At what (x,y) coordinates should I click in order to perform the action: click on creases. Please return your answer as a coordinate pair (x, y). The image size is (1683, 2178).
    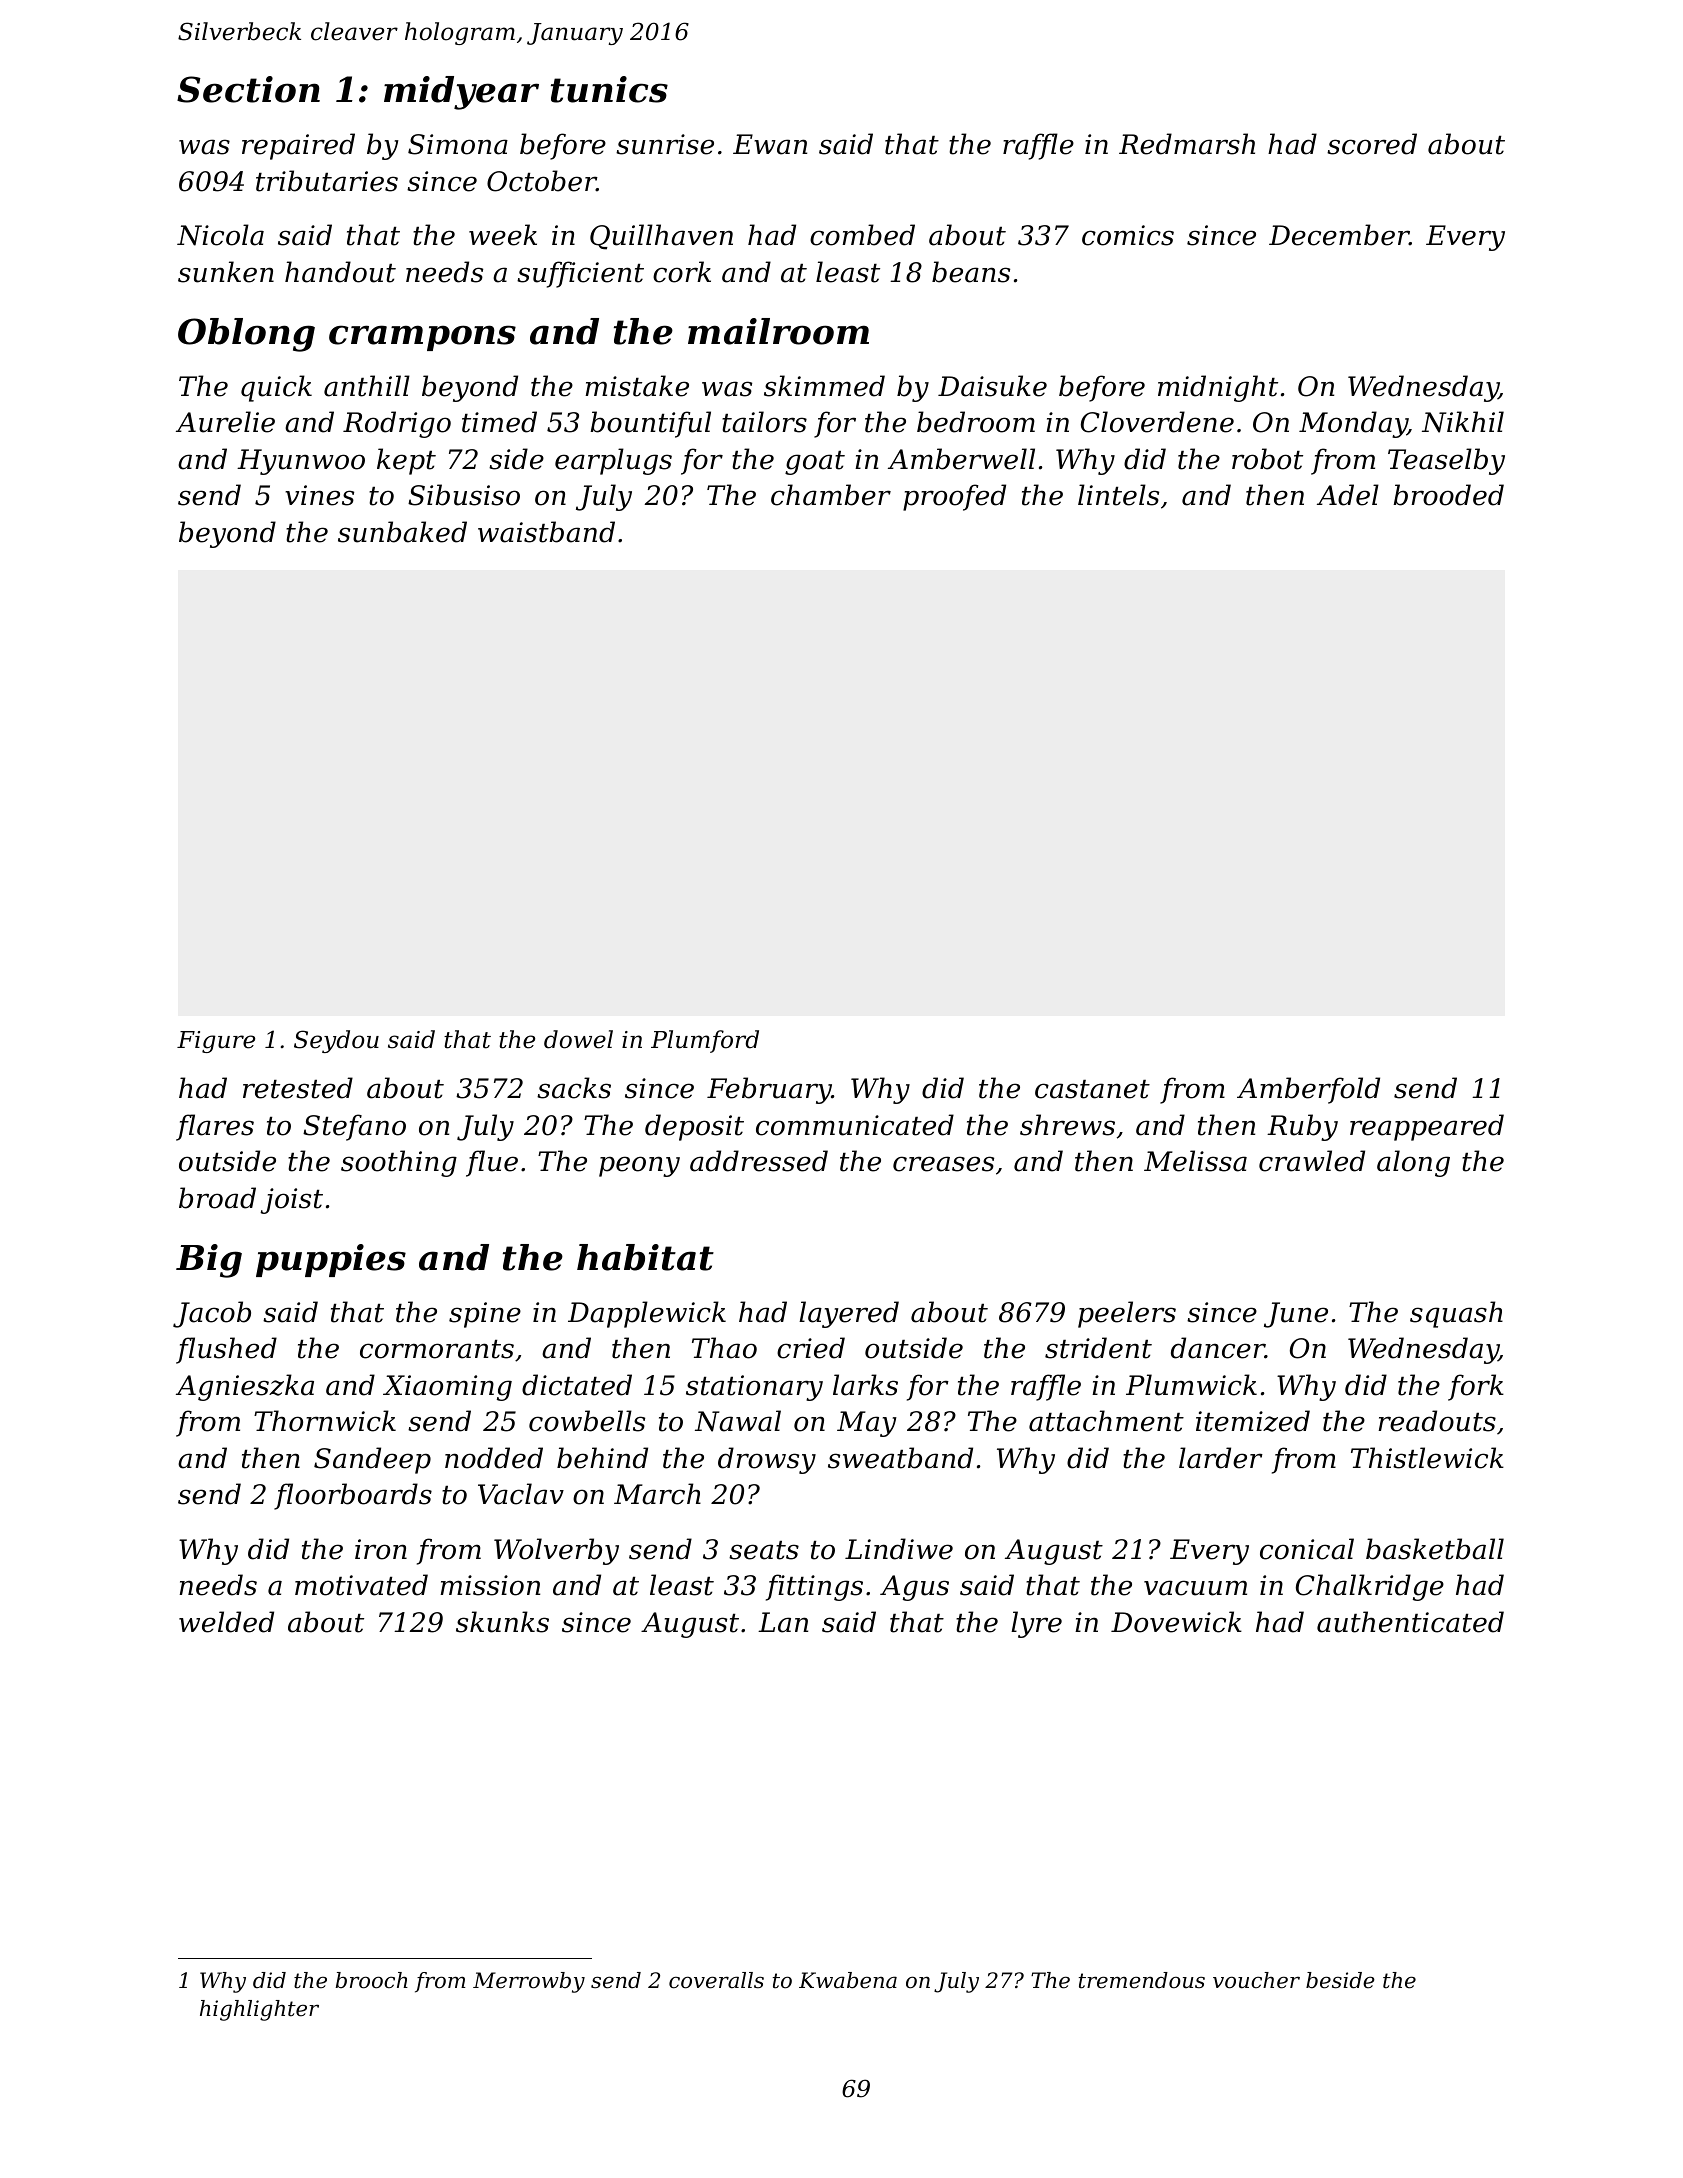
    Looking at the image, I should click on (943, 1164).
